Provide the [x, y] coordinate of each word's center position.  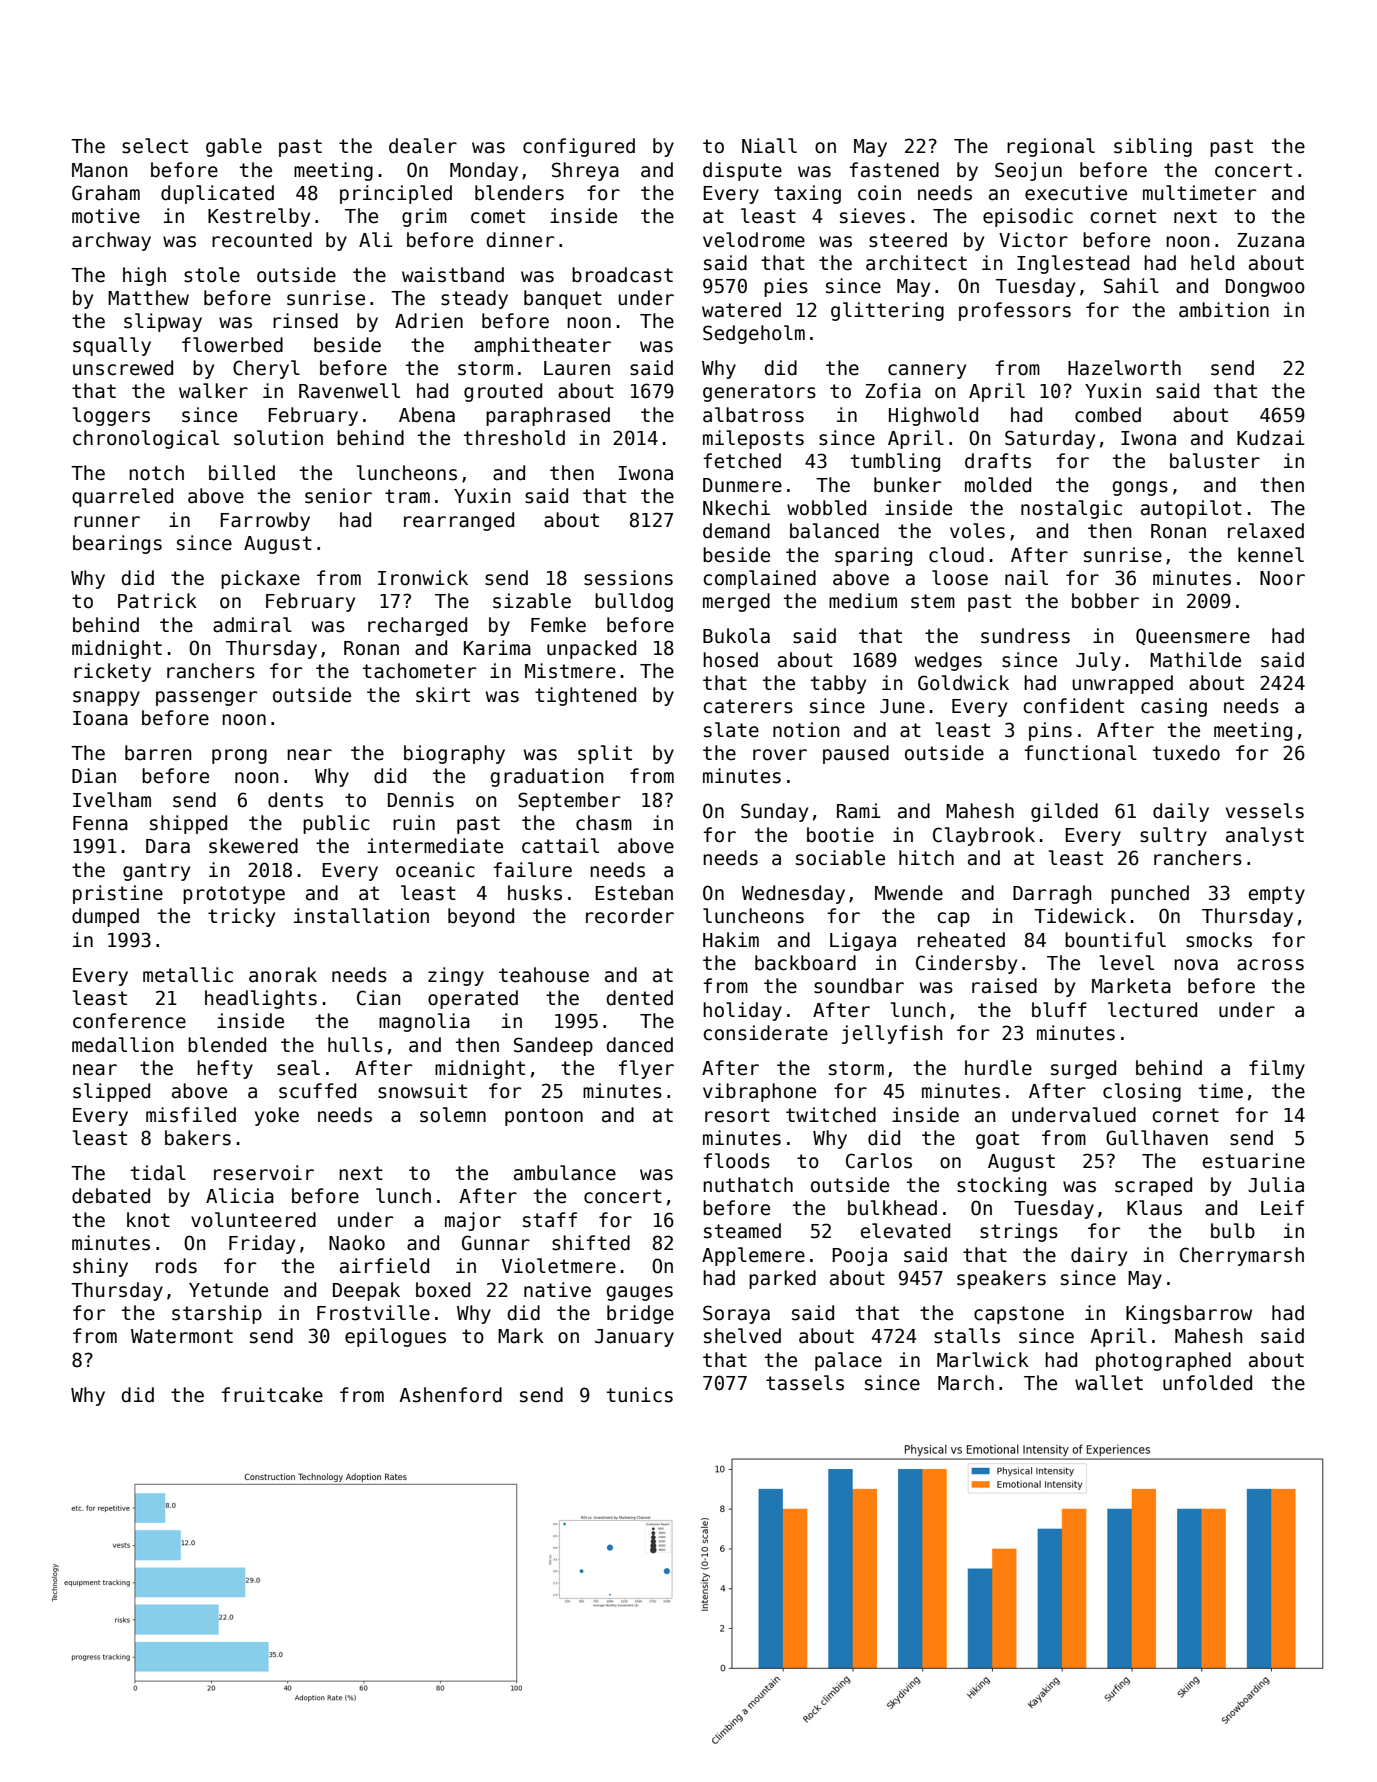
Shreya [585, 171]
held [1212, 263]
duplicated [217, 194]
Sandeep [553, 1046]
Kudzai [1271, 438]
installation [361, 916]
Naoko [357, 1243]
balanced [834, 531]
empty [1276, 895]
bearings [117, 544]
